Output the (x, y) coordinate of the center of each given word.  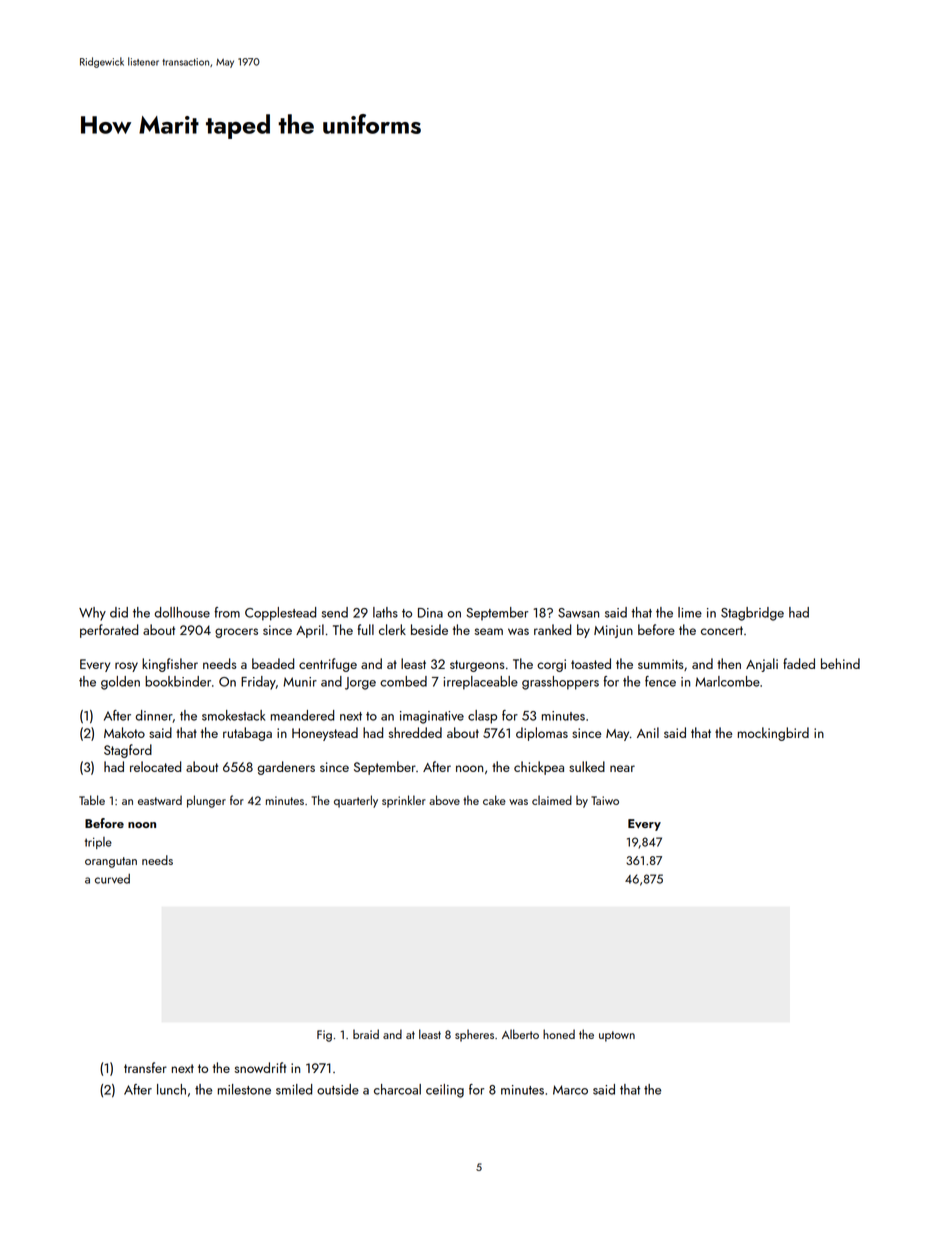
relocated (155, 766)
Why (92, 614)
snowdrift (261, 1067)
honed (559, 1034)
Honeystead (325, 734)
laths (385, 612)
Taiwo (605, 800)
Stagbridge (752, 614)
